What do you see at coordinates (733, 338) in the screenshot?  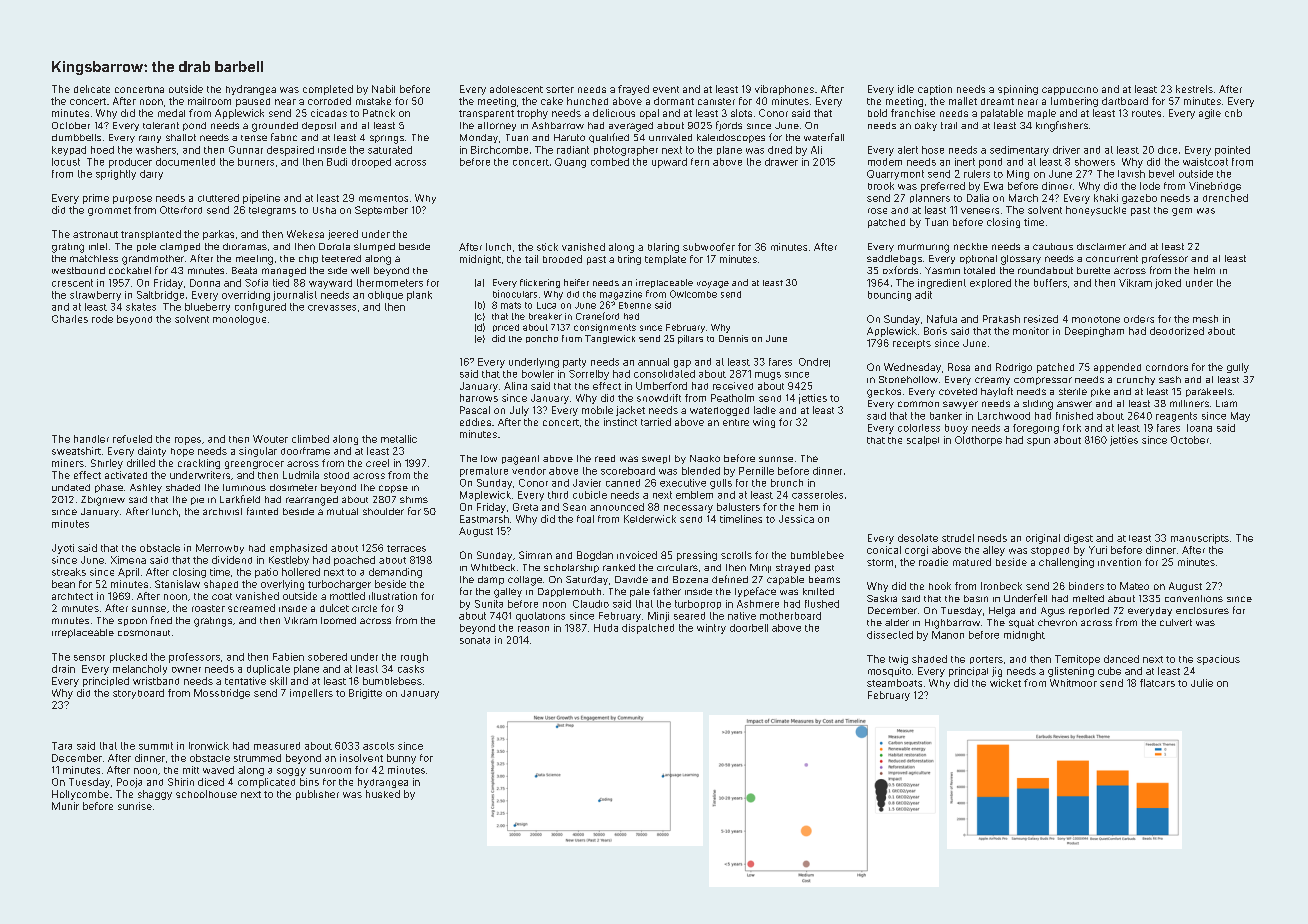 I see `Dennis` at bounding box center [733, 338].
